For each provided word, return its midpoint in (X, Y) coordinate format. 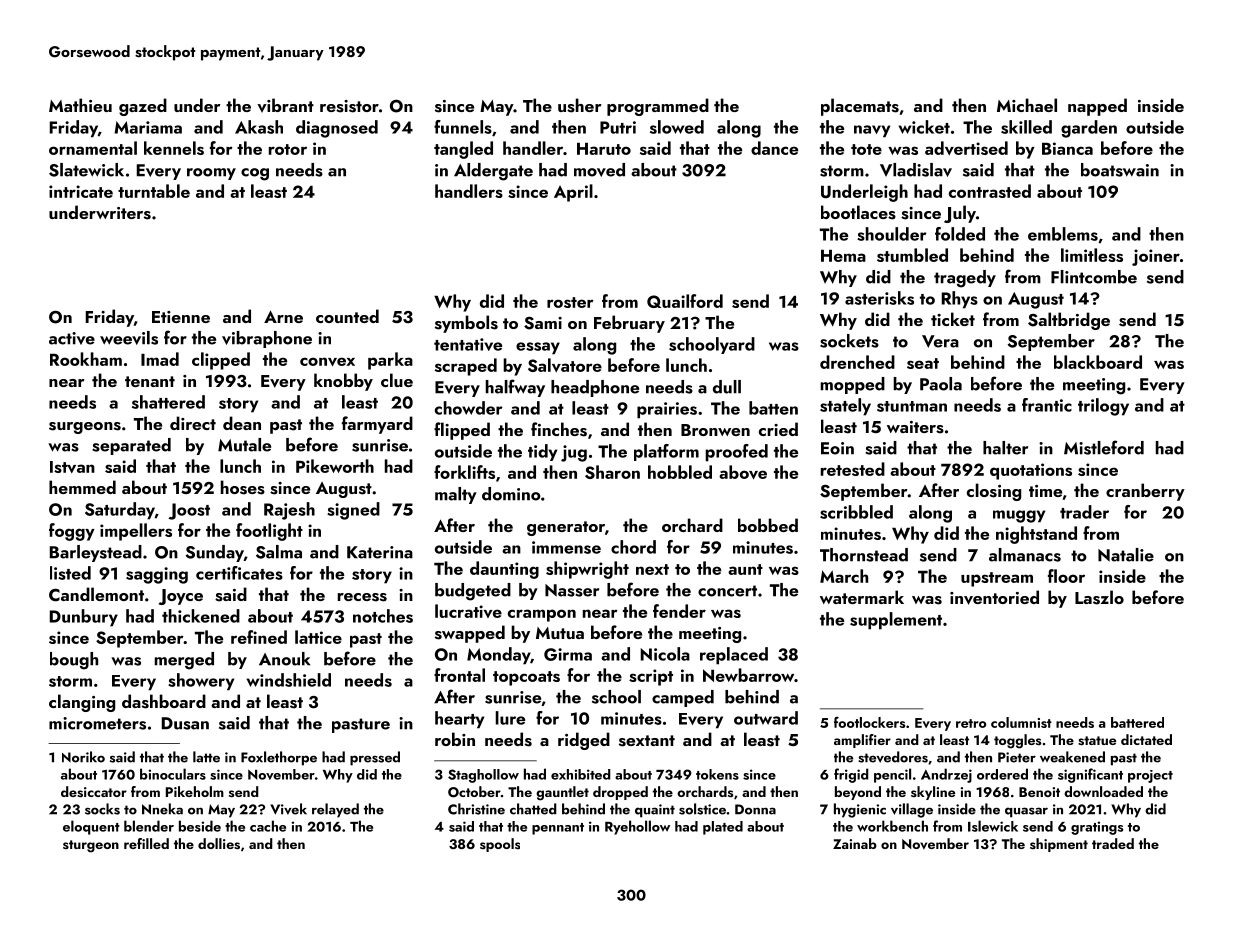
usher (579, 105)
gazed (143, 107)
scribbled (856, 512)
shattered (168, 402)
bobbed (768, 525)
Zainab (855, 843)
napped (1097, 107)
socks (102, 809)
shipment (1059, 845)
